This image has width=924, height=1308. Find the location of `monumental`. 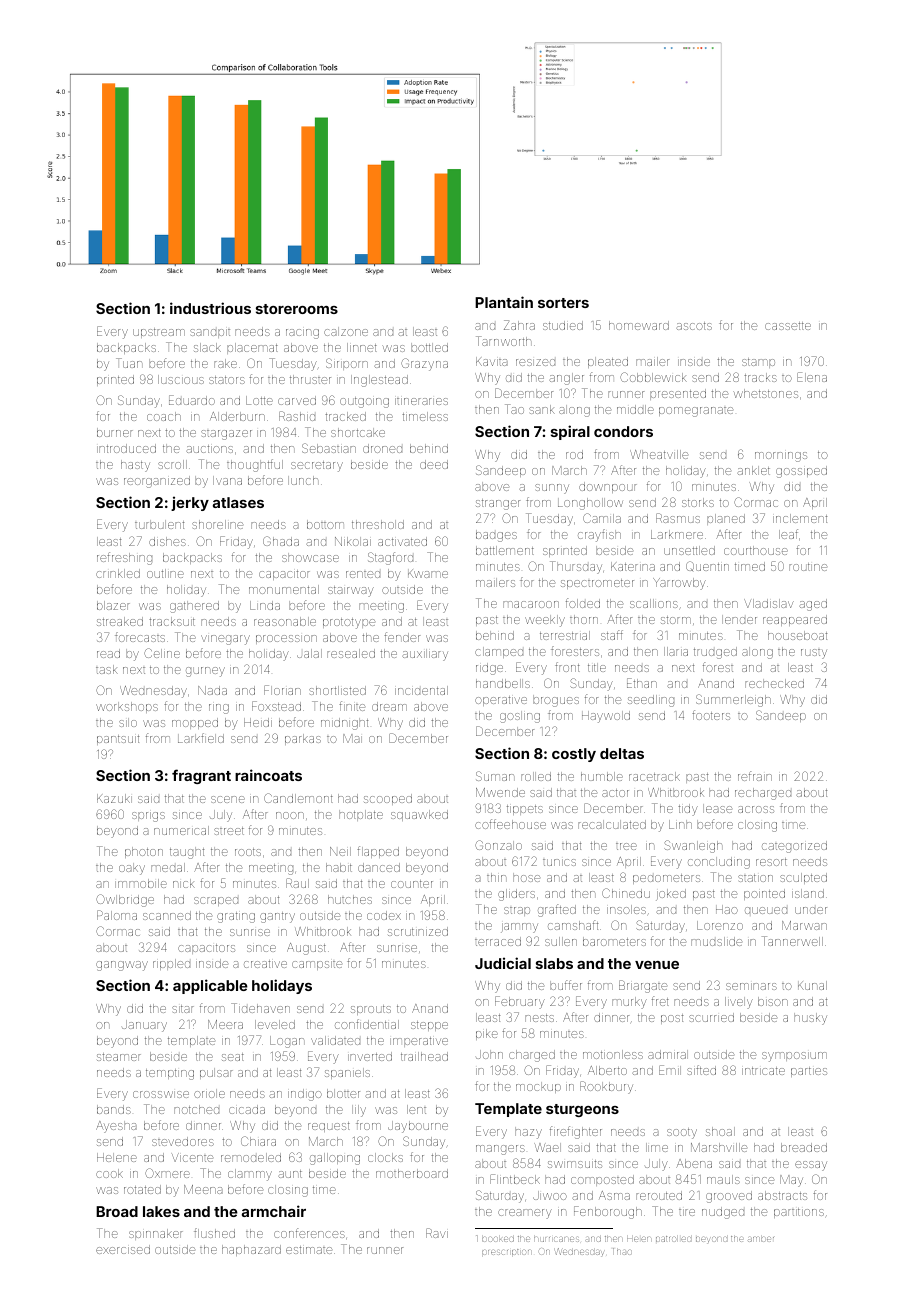

monumental is located at coordinates (284, 589).
